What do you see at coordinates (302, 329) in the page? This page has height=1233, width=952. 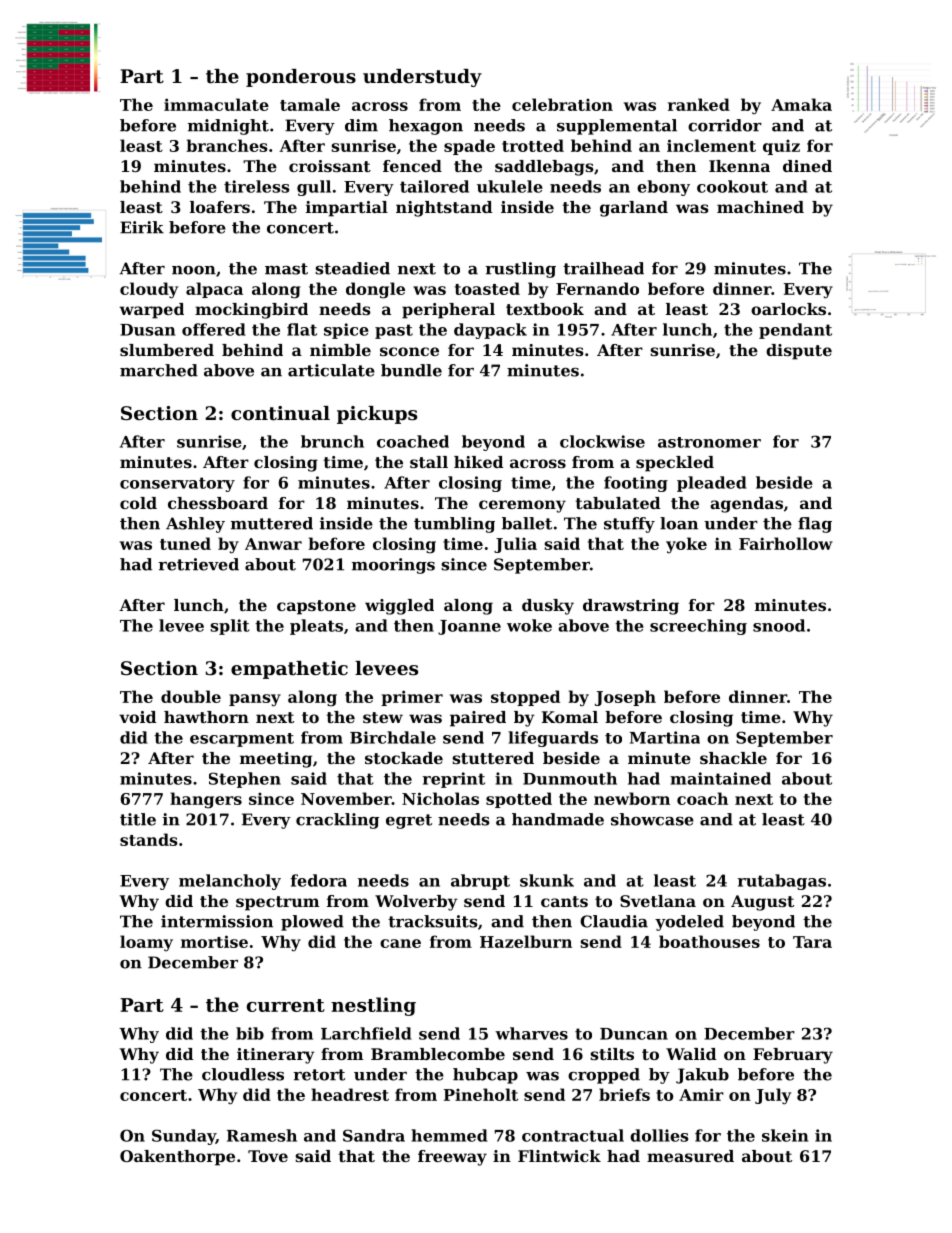 I see `flat` at bounding box center [302, 329].
